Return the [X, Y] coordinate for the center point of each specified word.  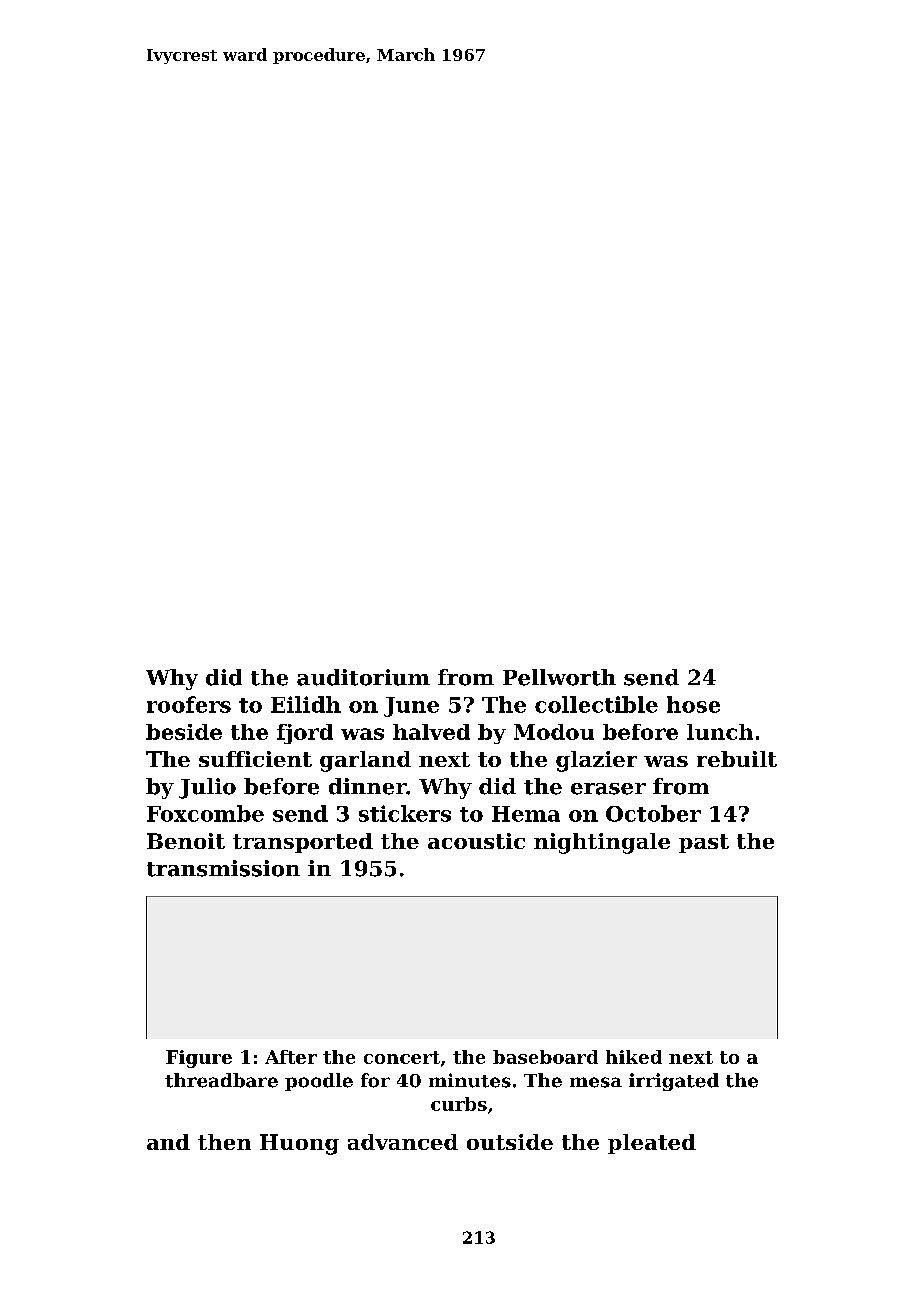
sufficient [255, 759]
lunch [720, 732]
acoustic [476, 841]
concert [402, 1057]
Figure [199, 1059]
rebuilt [737, 759]
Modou [554, 732]
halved [431, 732]
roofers [189, 704]
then [224, 1142]
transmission [223, 868]
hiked [634, 1057]
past [704, 843]
